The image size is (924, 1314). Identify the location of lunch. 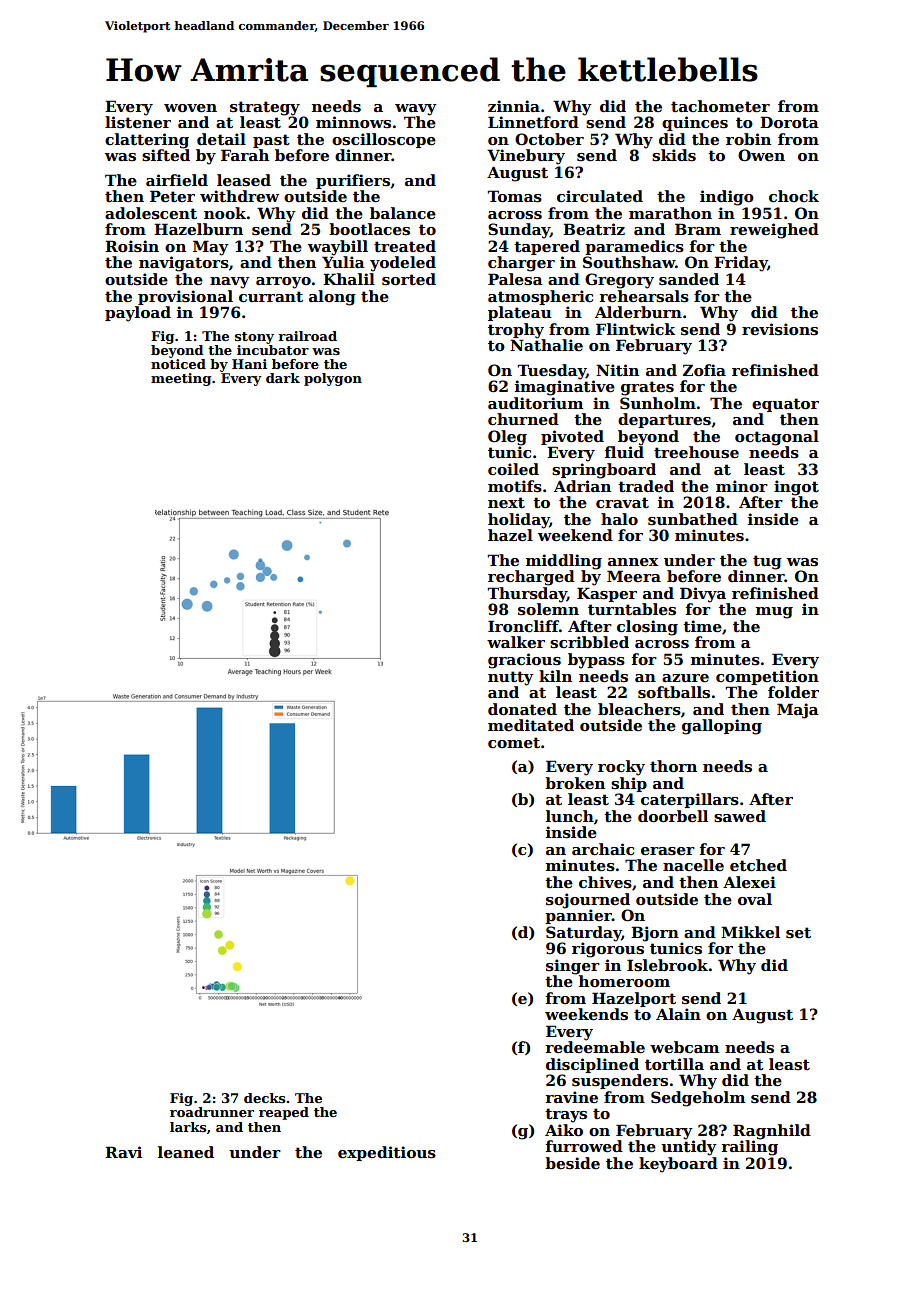
(570, 816).
